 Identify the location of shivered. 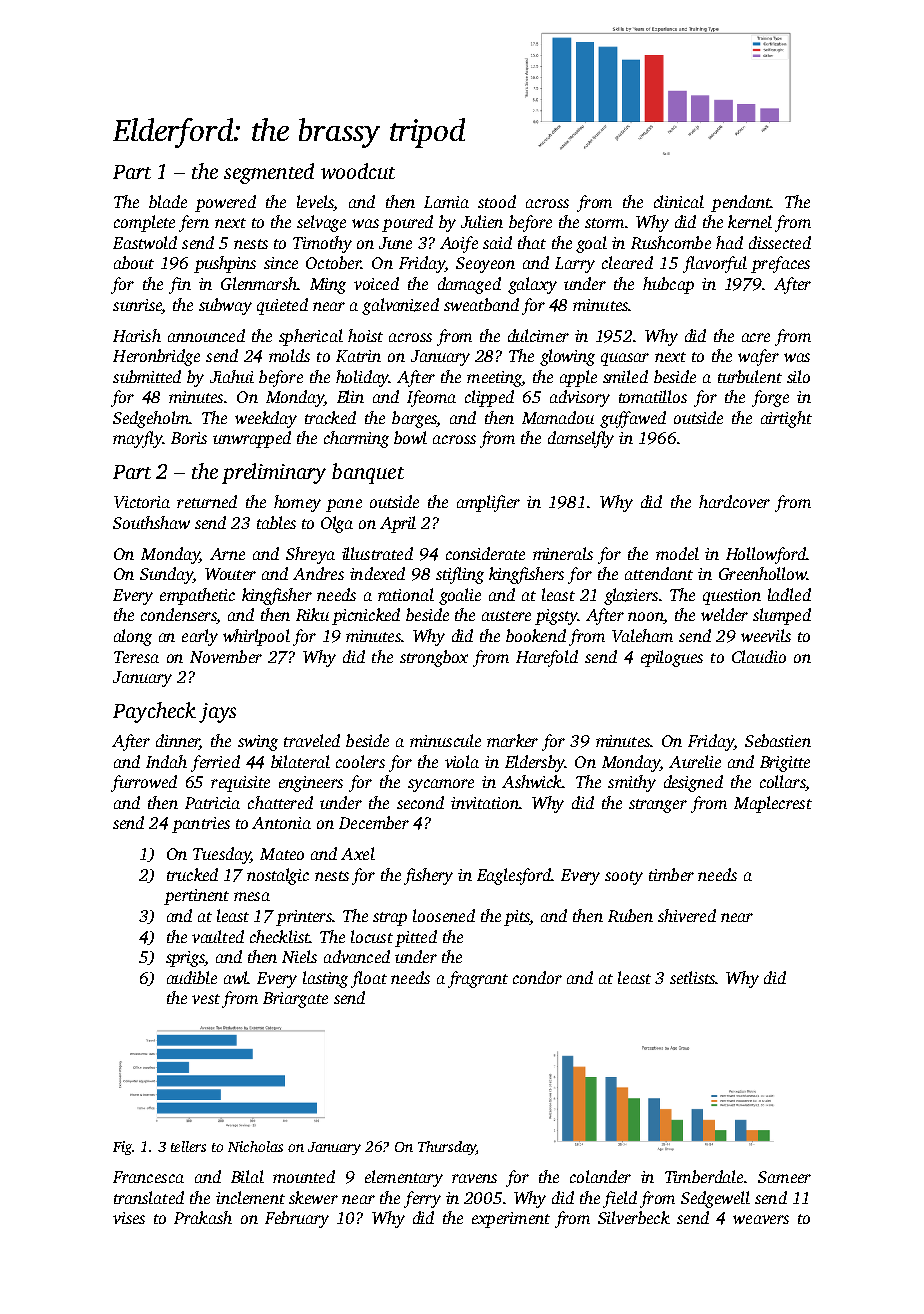
(687, 915).
